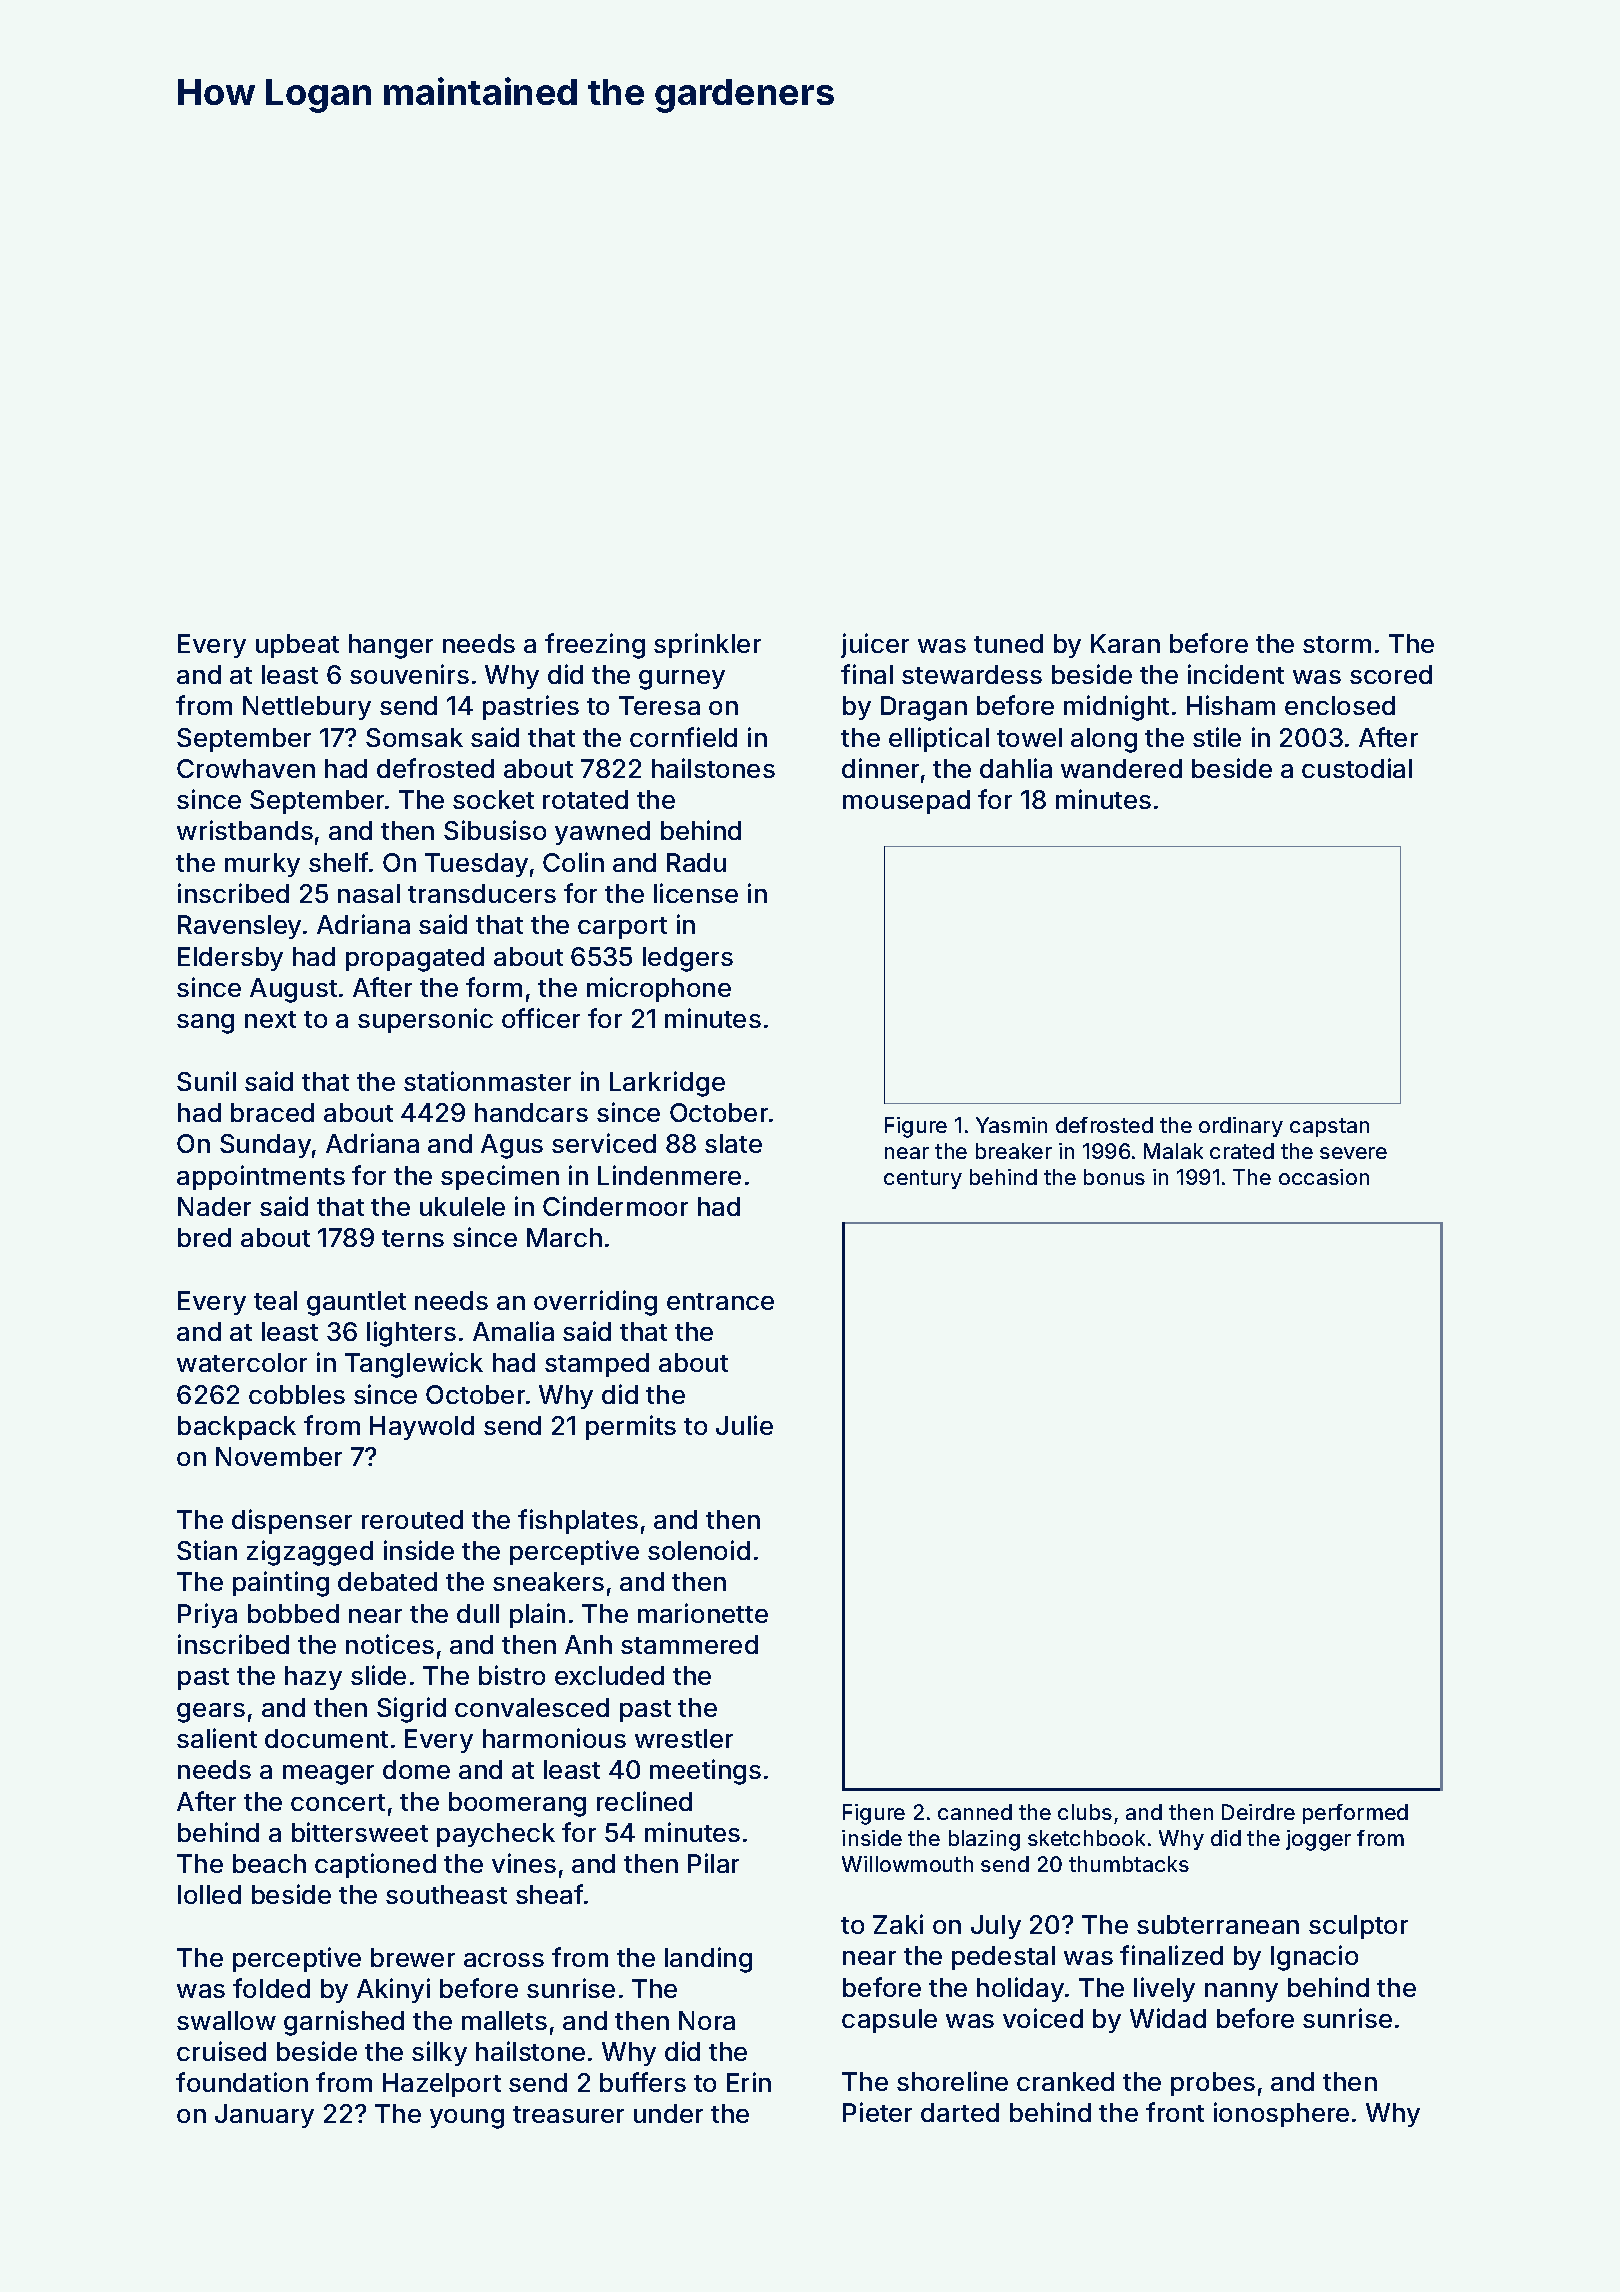 This page has height=2292, width=1620. Describe the element at coordinates (644, 1801) in the page. I see `reclined` at that location.
